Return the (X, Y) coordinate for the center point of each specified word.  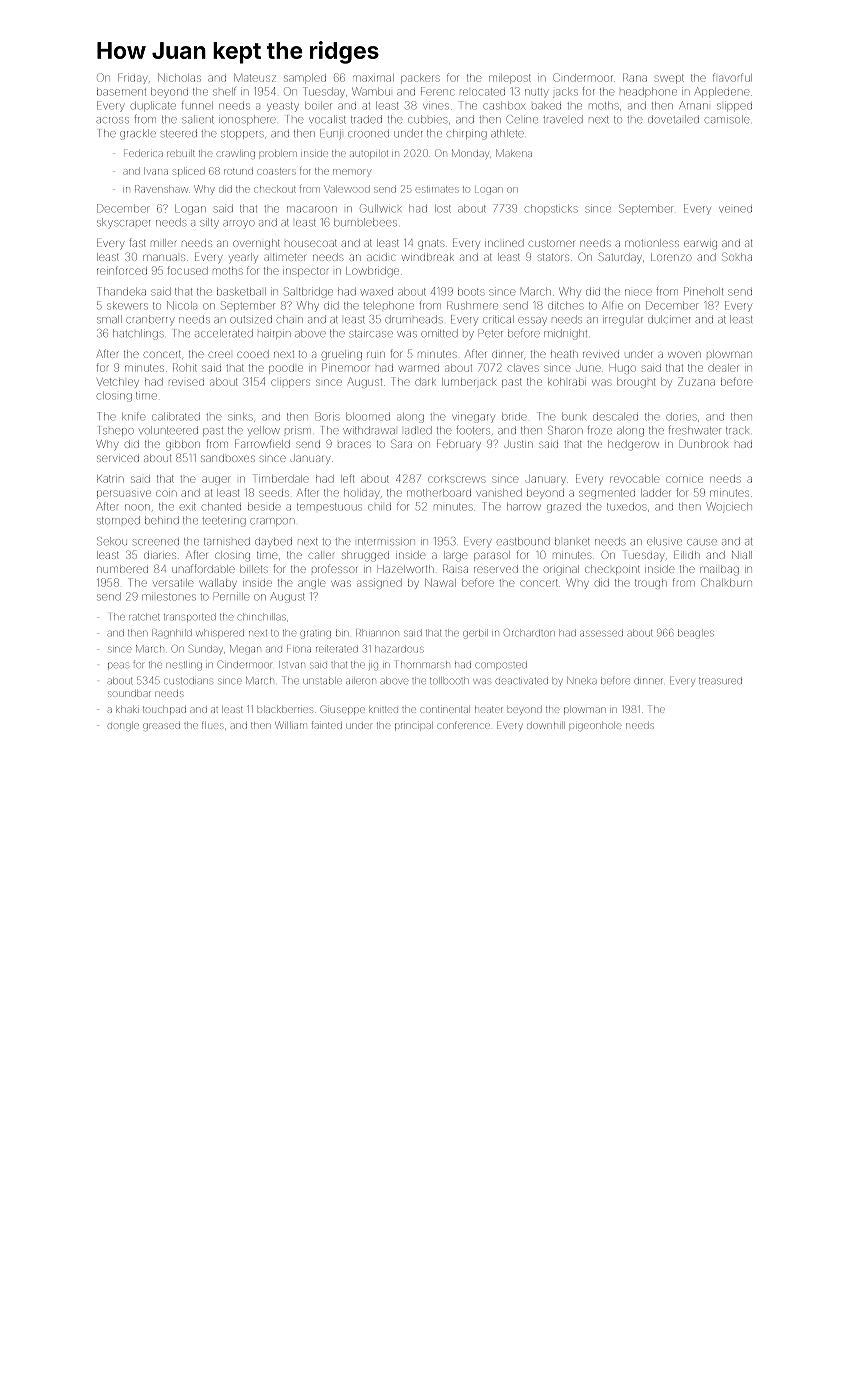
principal (413, 726)
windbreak (428, 257)
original (561, 570)
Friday (132, 78)
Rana (635, 77)
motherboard (439, 493)
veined (735, 209)
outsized (251, 319)
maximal (373, 78)
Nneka (582, 680)
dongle (123, 727)
